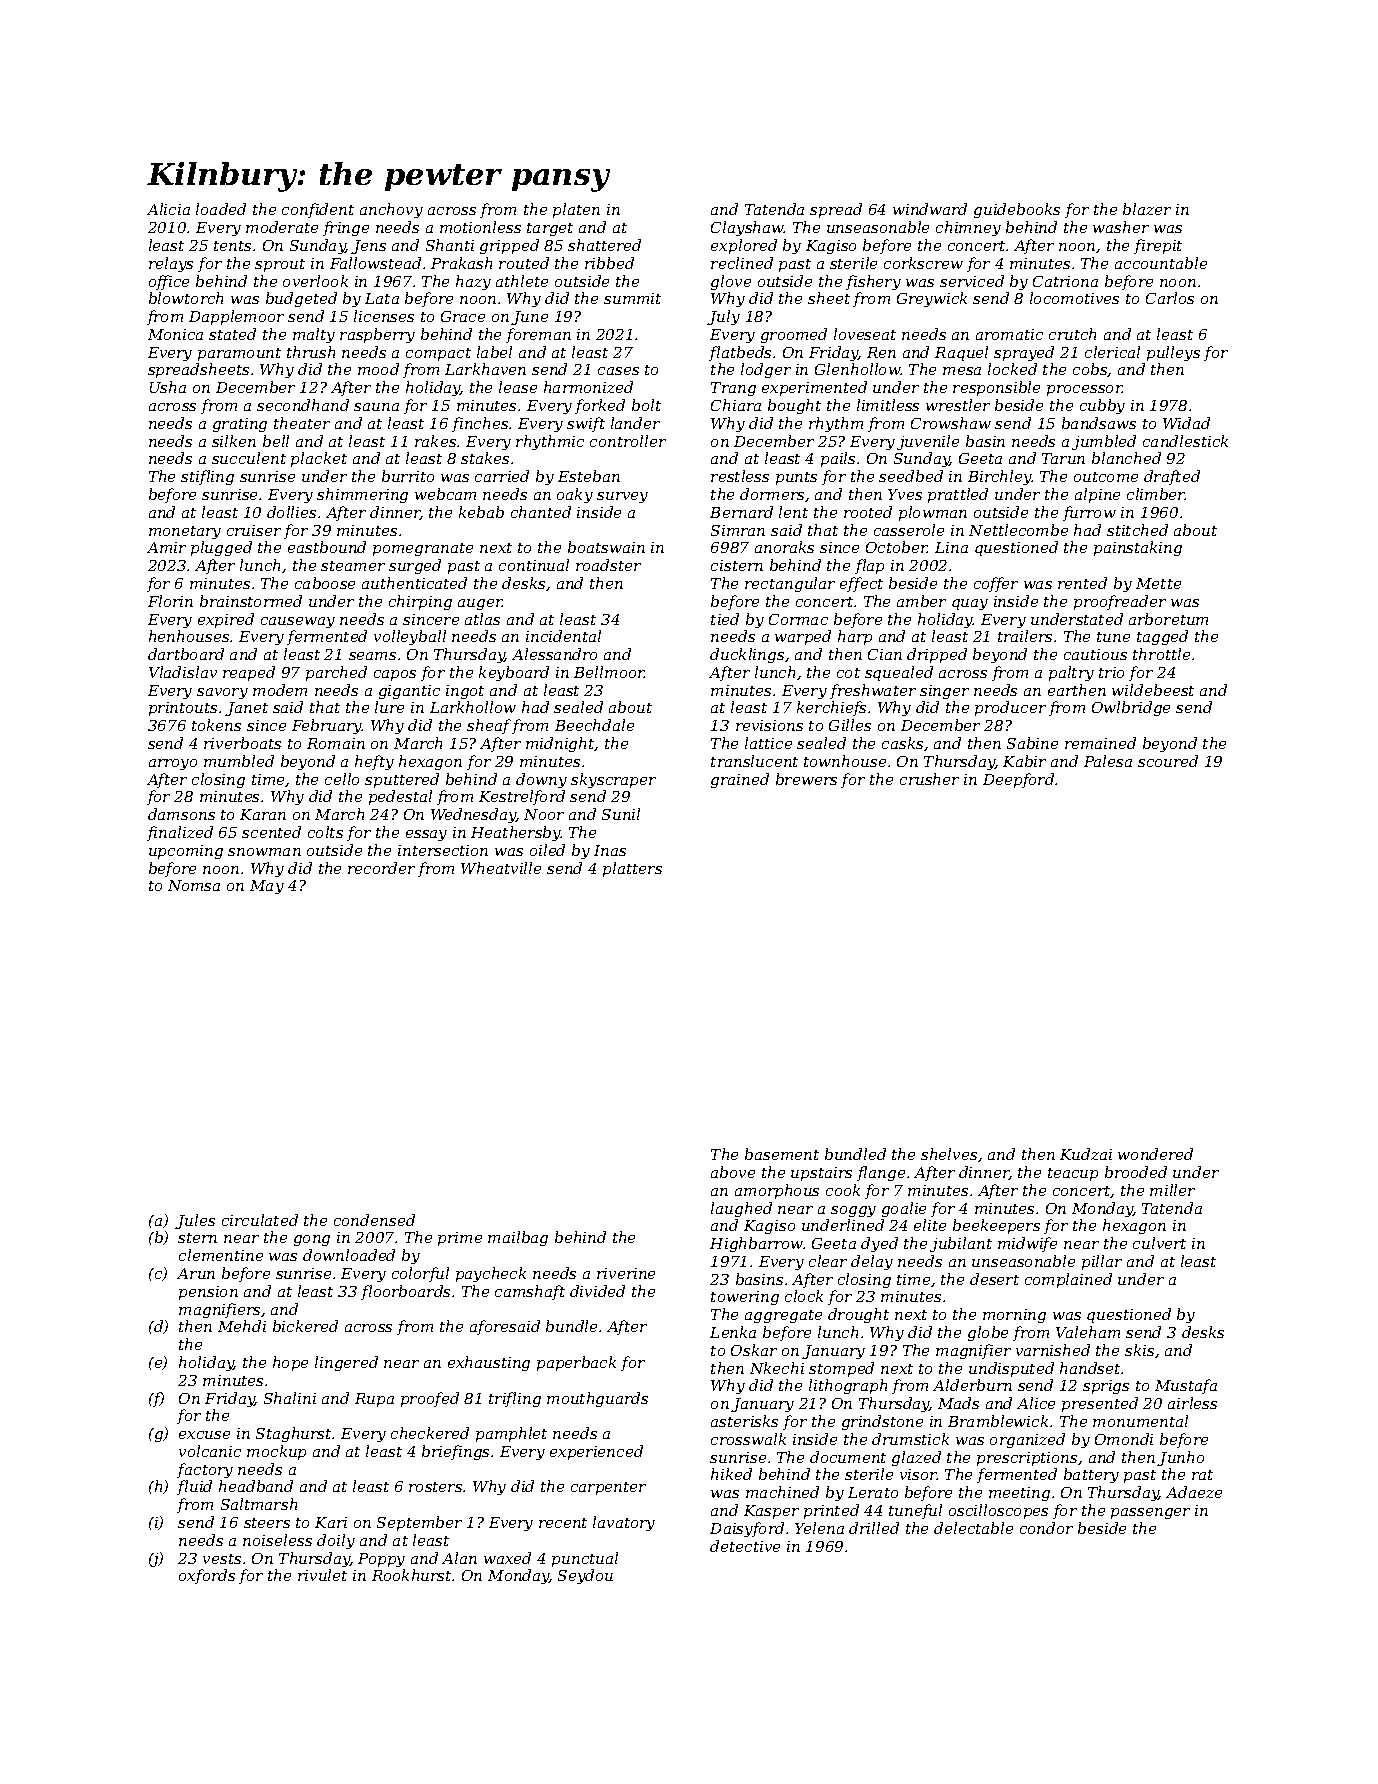 This document has height=1784, width=1378. What do you see at coordinates (585, 1576) in the document?
I see `Seydou` at bounding box center [585, 1576].
